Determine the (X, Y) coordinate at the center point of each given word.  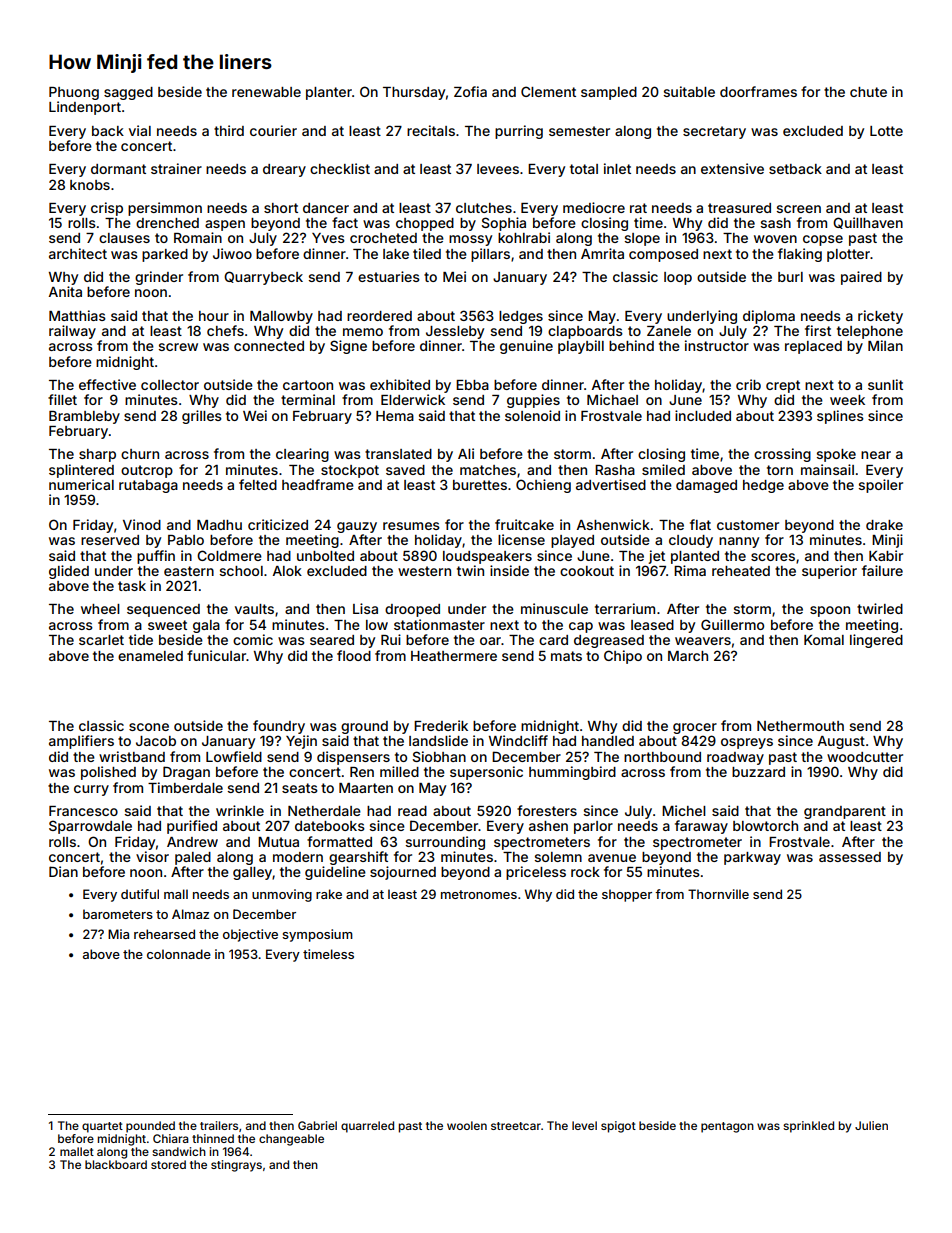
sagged (128, 93)
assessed (850, 857)
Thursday (414, 93)
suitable (689, 91)
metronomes (479, 894)
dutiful (140, 894)
